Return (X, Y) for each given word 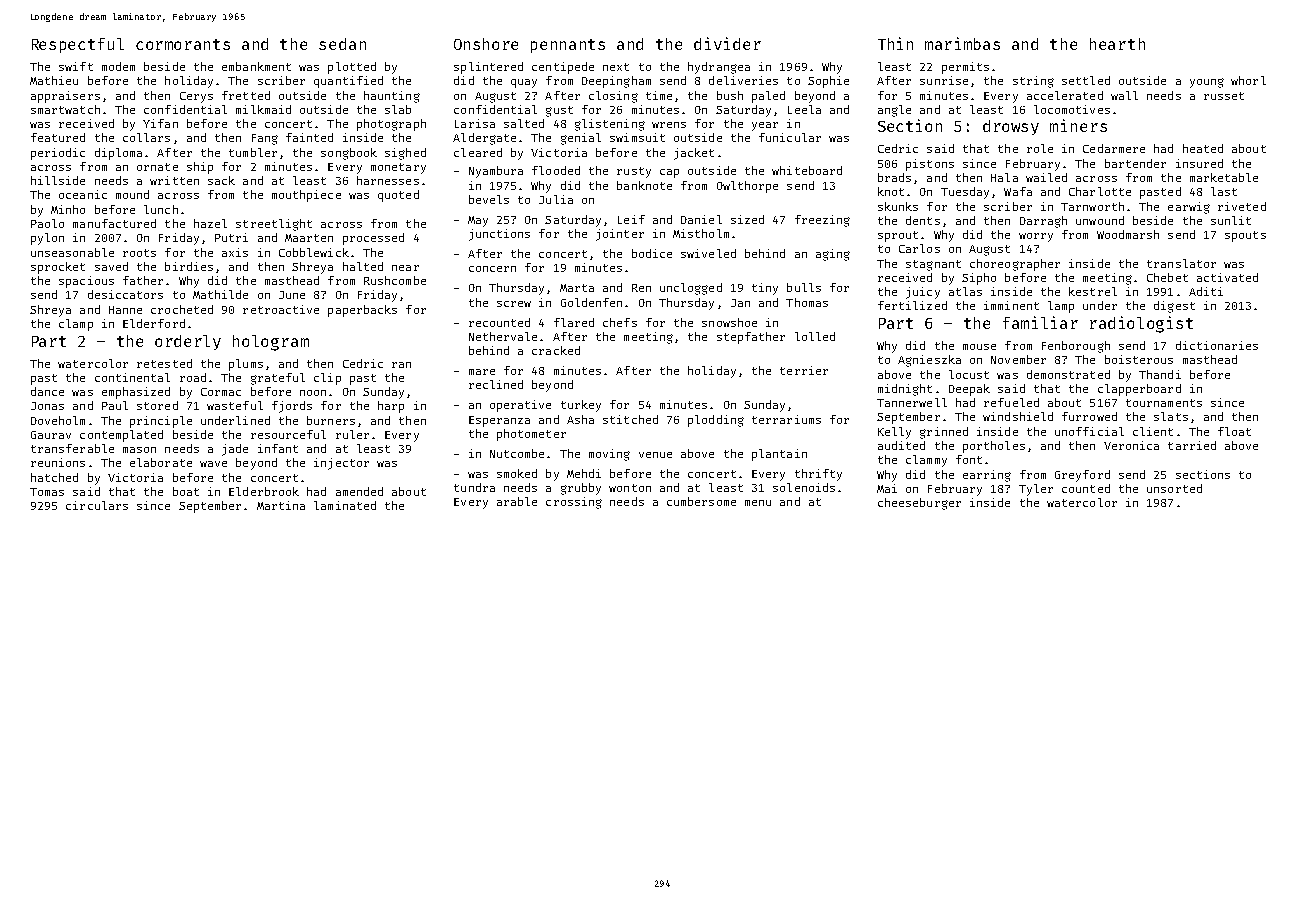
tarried (1192, 445)
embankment (256, 66)
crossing (574, 503)
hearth (1117, 44)
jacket (694, 154)
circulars (97, 505)
